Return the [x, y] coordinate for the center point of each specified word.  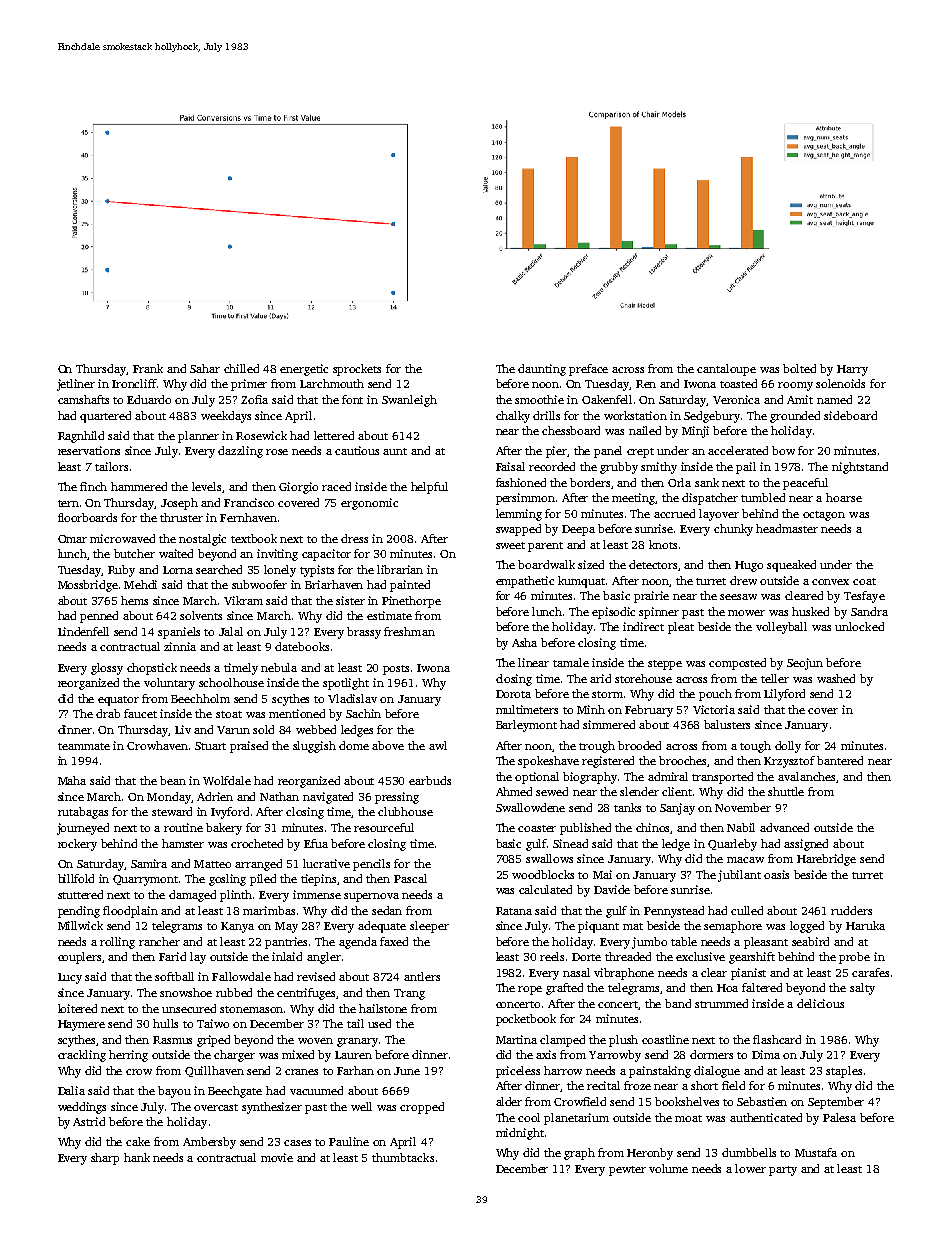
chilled [241, 368]
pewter [627, 1171]
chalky [513, 417]
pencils [371, 865]
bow [783, 450]
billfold [76, 878]
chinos [653, 828]
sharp [105, 1159]
